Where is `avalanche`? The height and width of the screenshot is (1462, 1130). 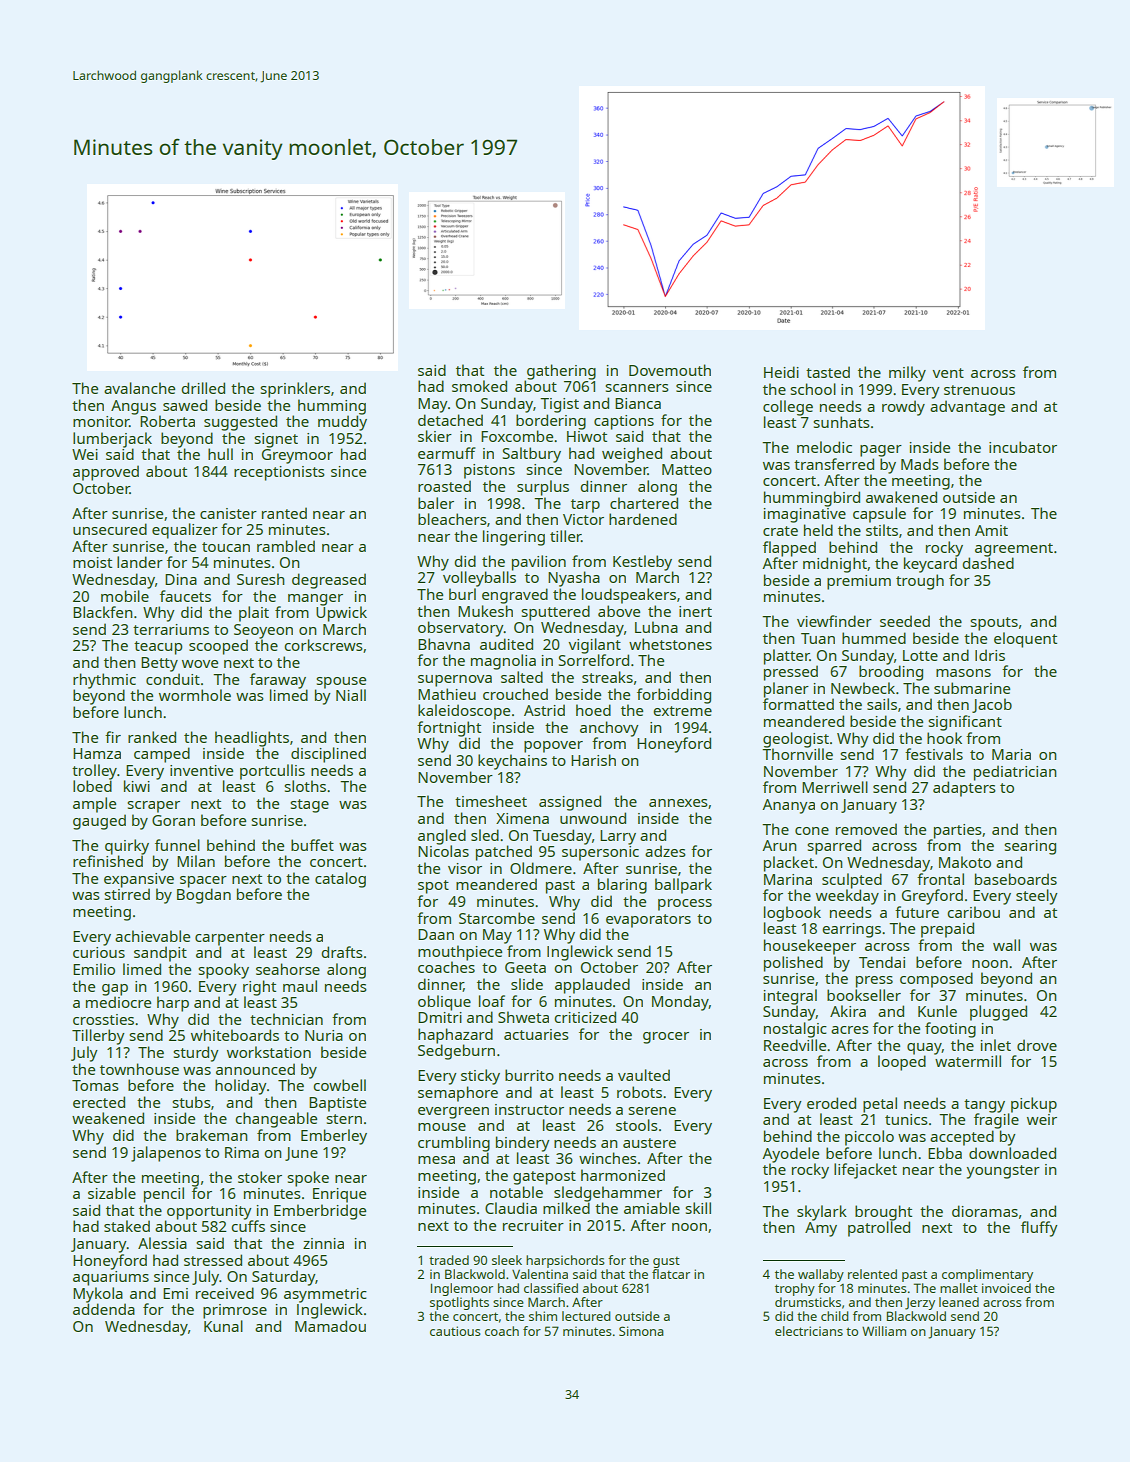
avalanche is located at coordinates (139, 388).
